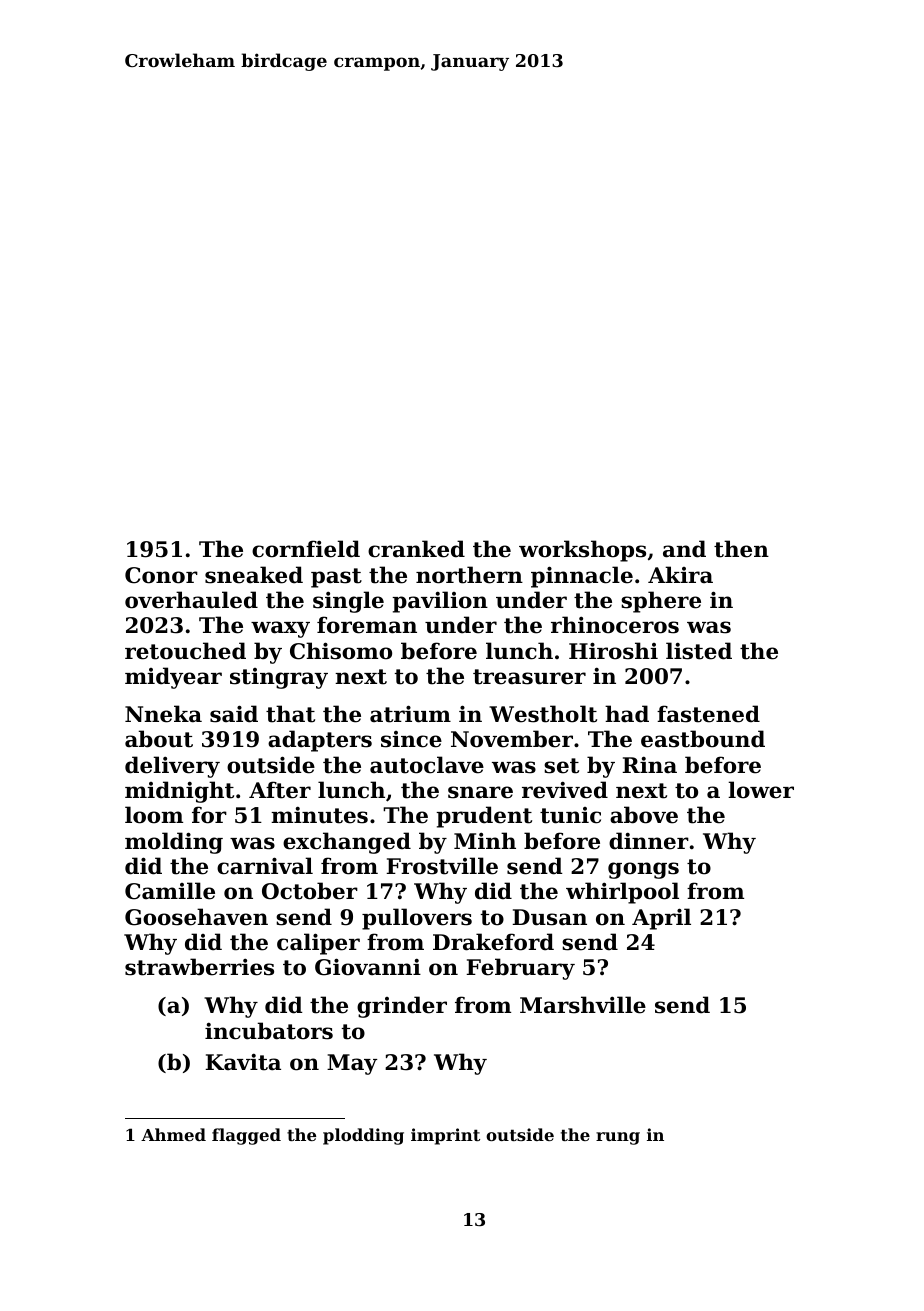 Image resolution: width=924 pixels, height=1311 pixels. What do you see at coordinates (549, 917) in the image?
I see `Dusan` at bounding box center [549, 917].
